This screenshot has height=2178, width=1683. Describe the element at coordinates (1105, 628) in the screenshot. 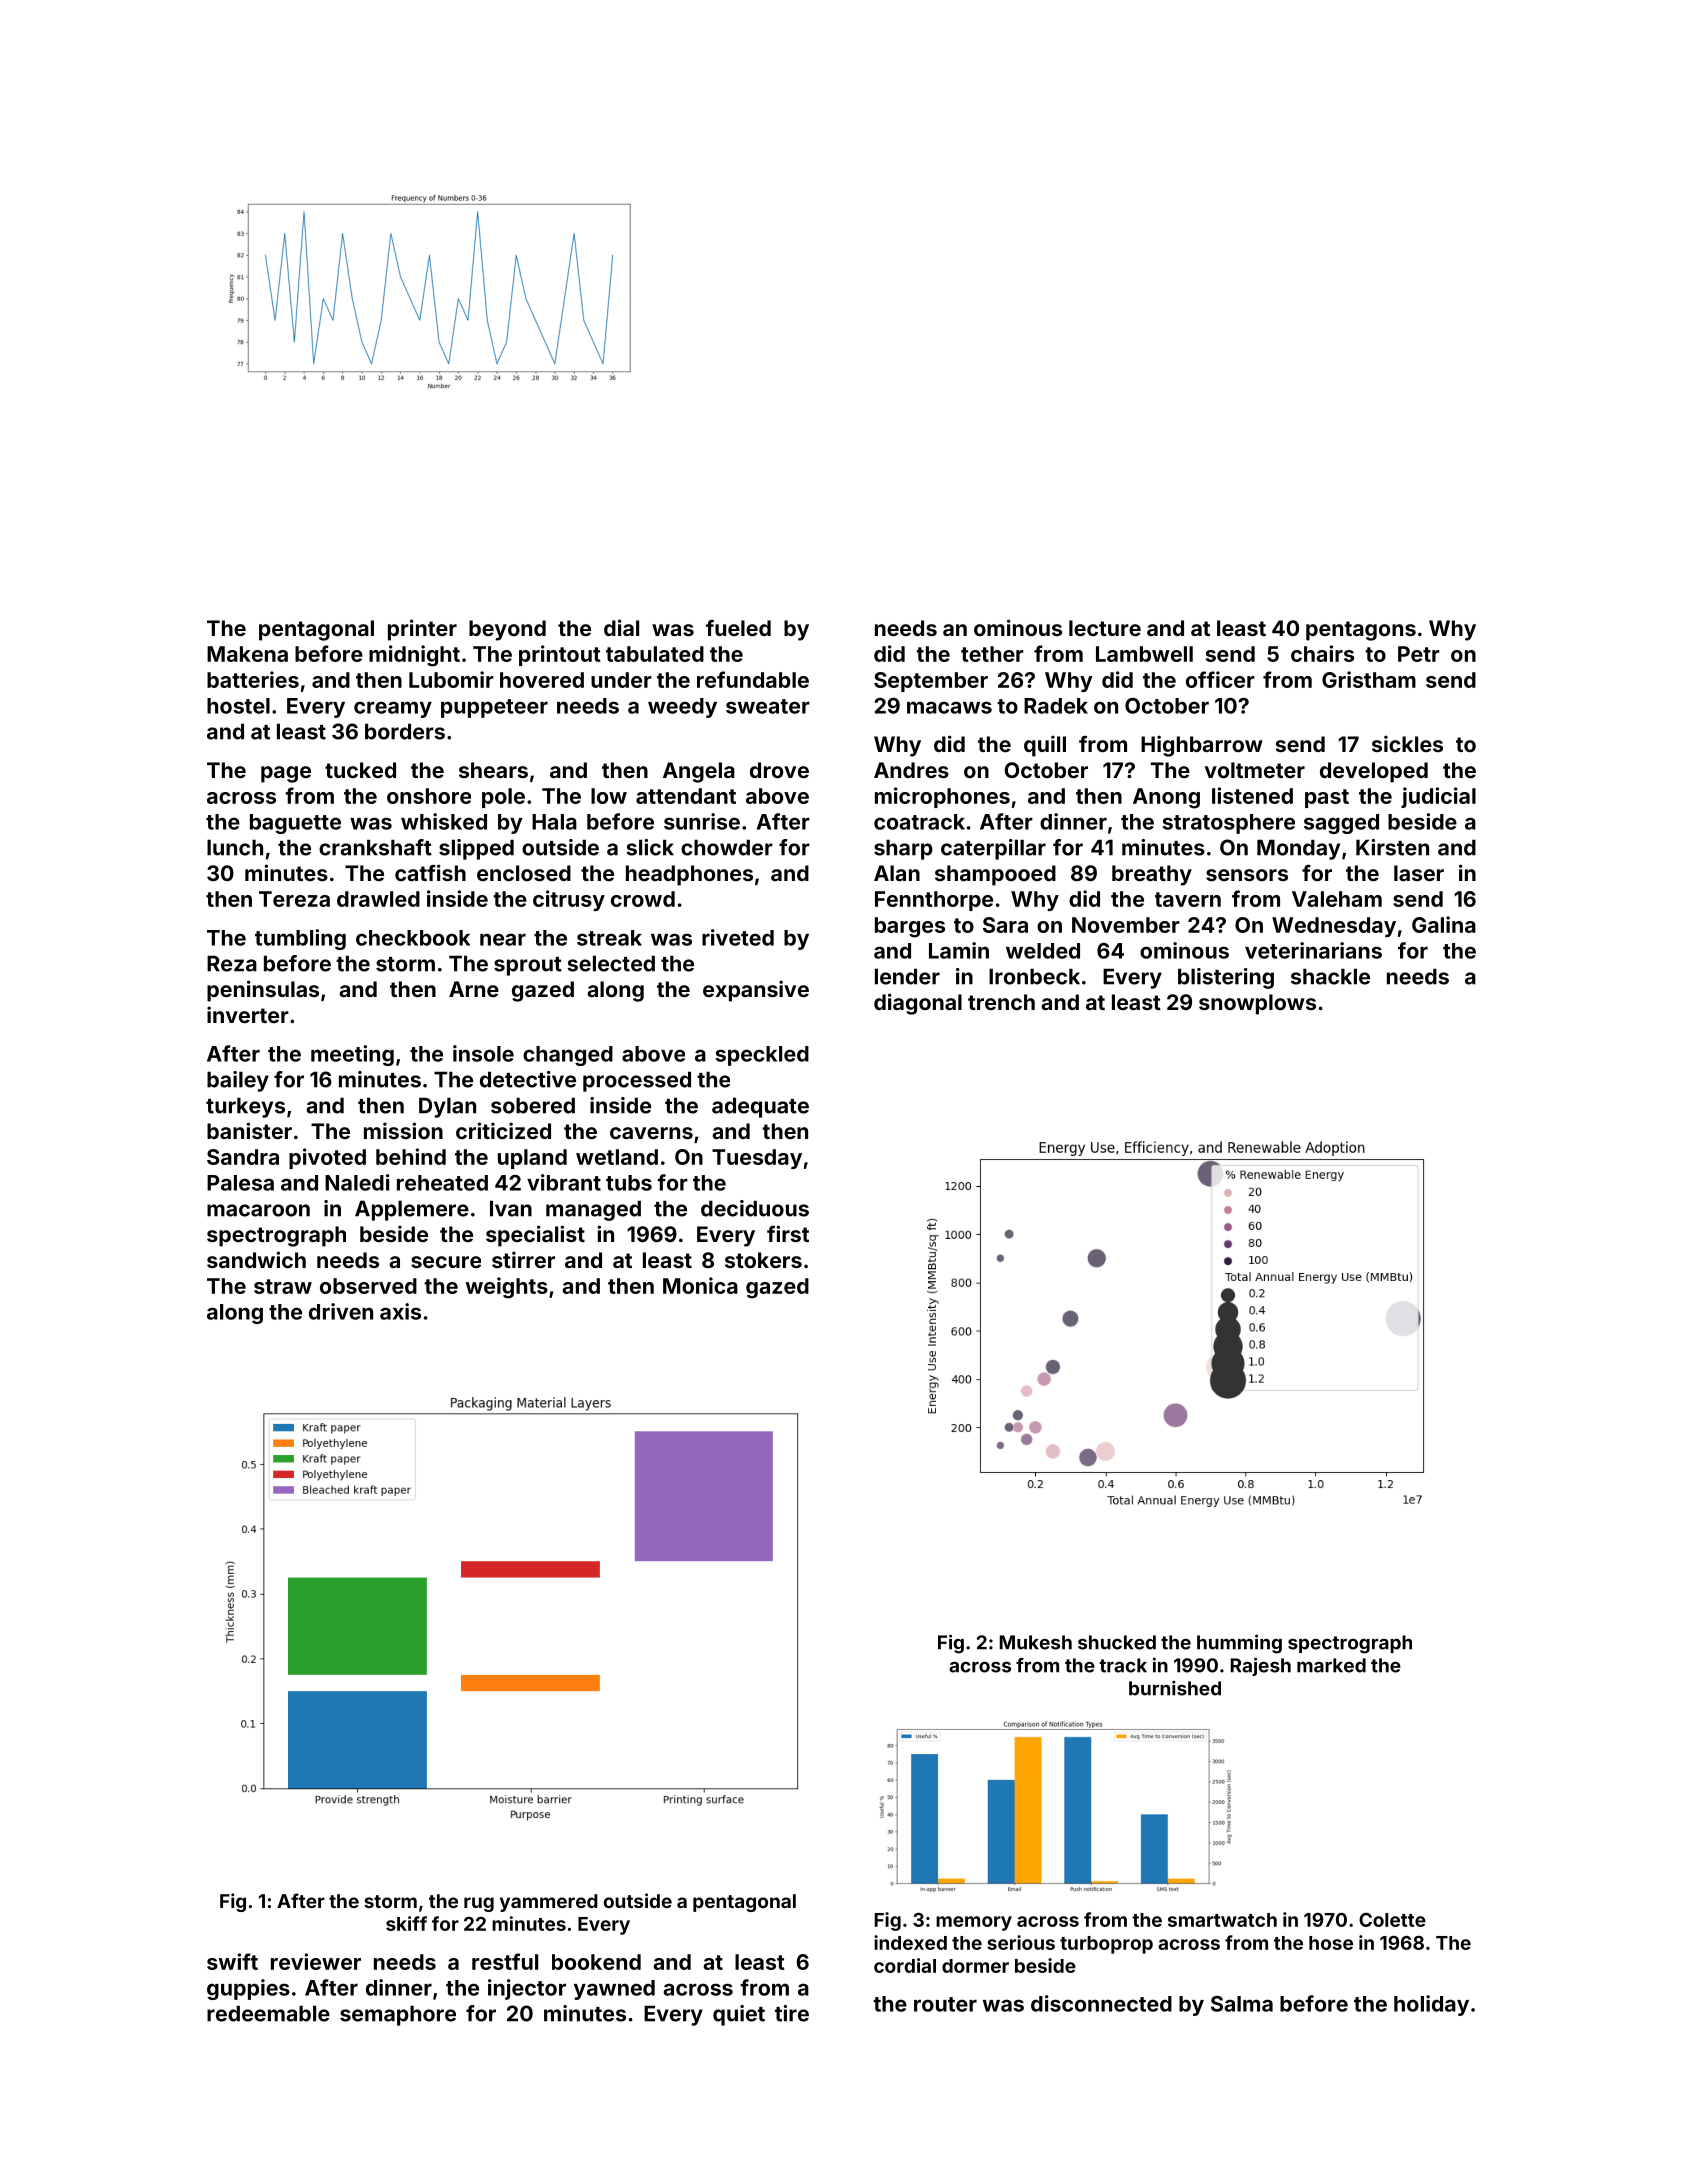

I see `lecture` at that location.
